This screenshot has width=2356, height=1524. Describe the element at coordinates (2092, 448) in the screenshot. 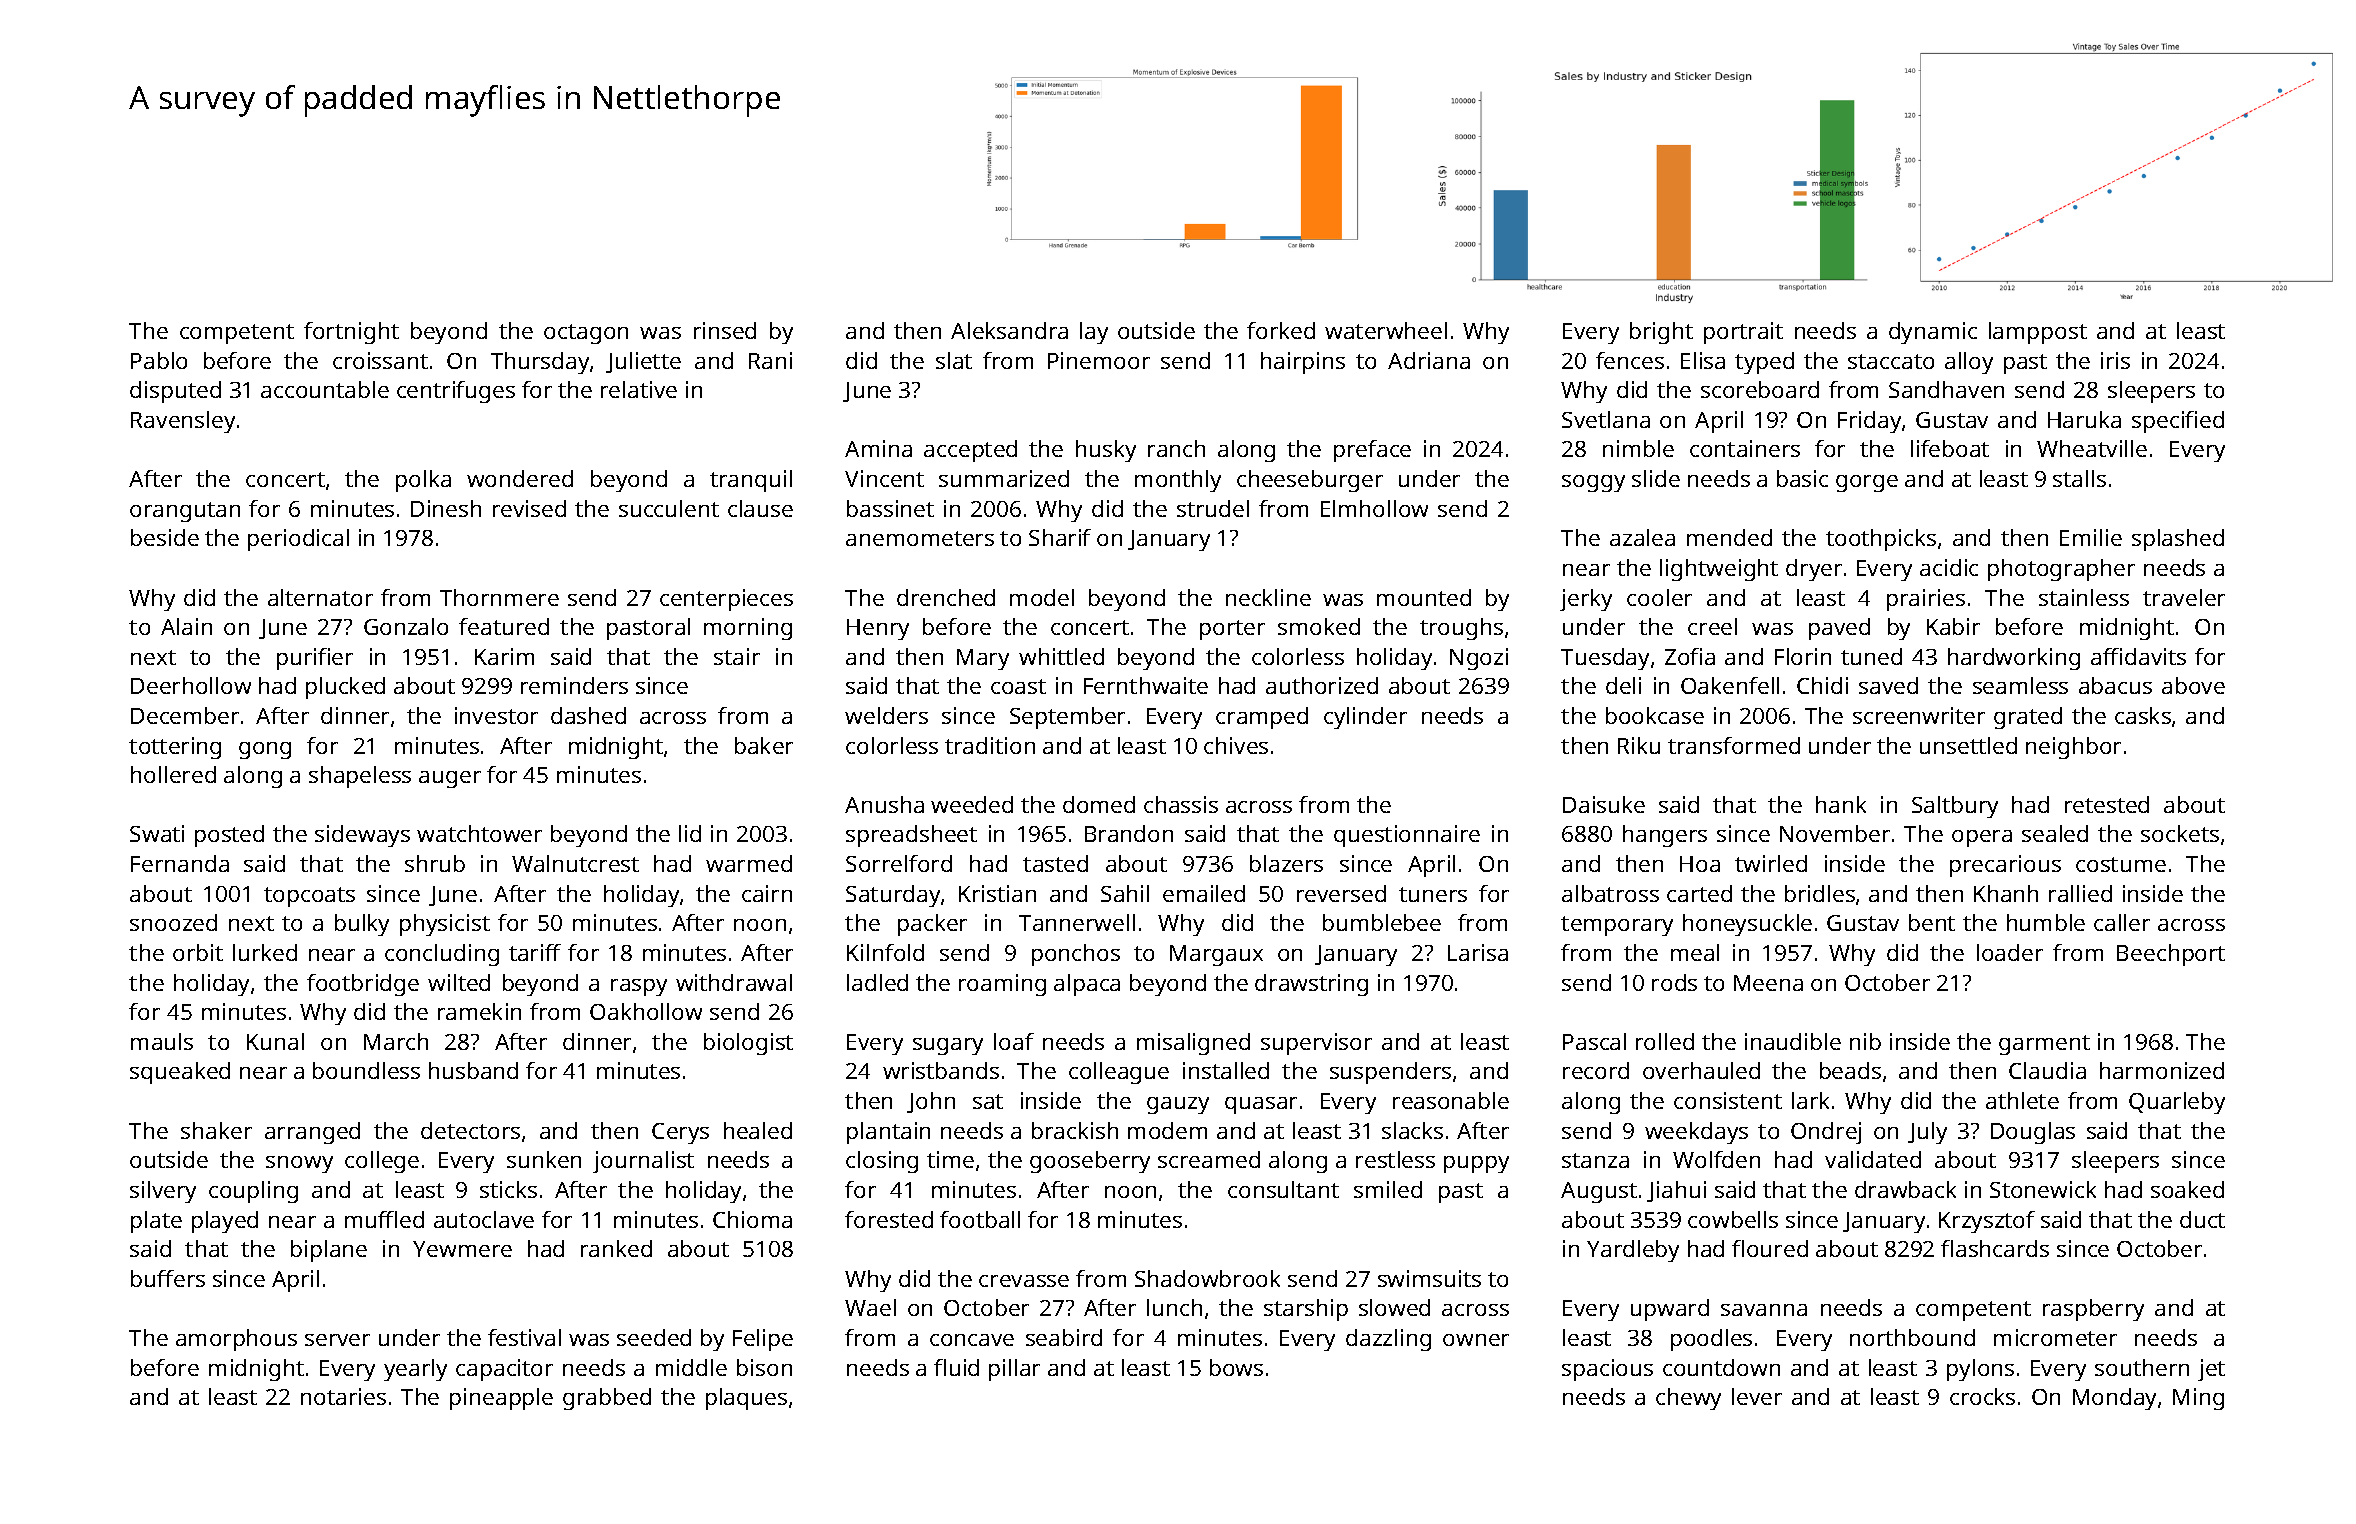

I see `Wheatville` at that location.
